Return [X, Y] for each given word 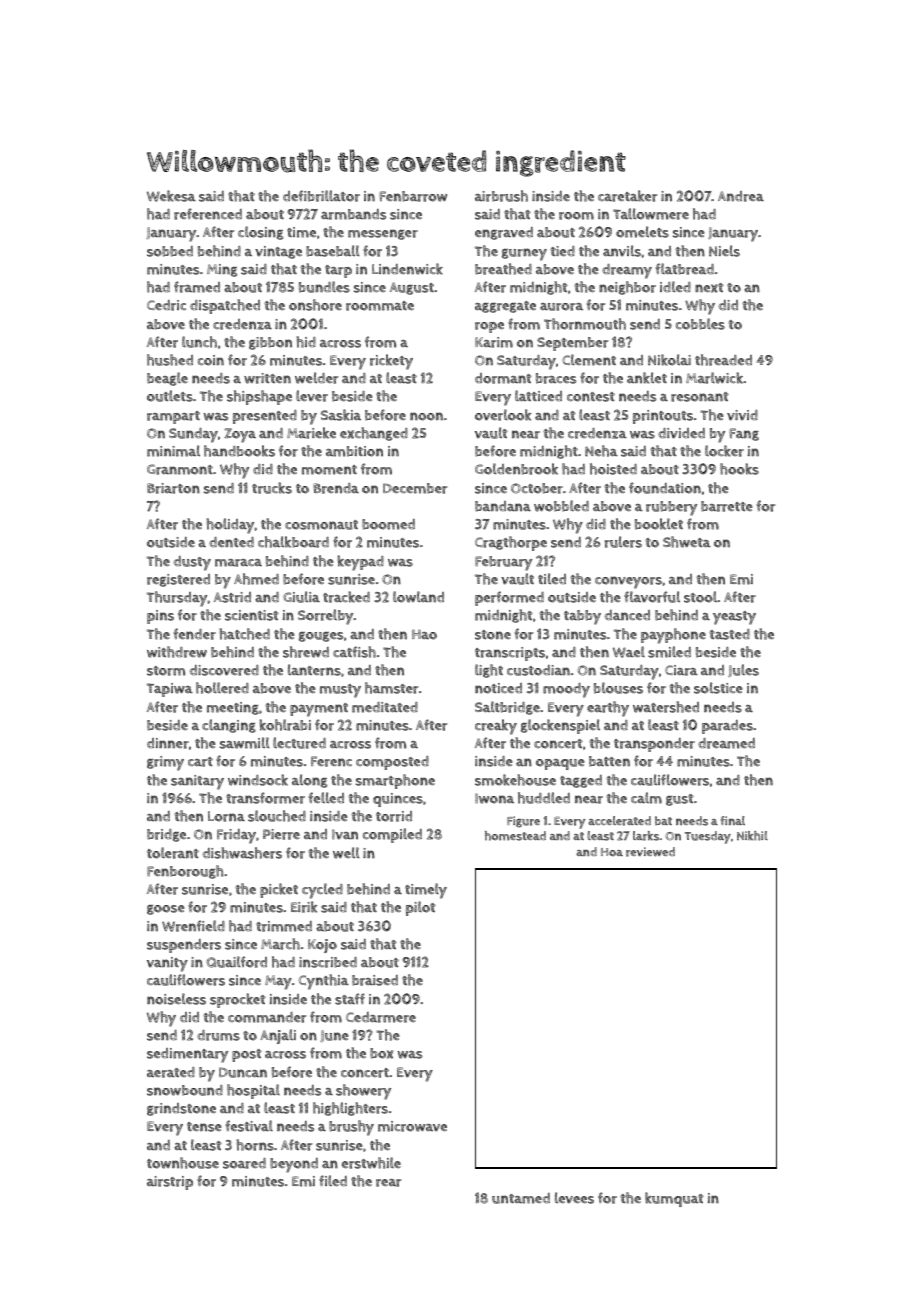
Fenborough [185, 872]
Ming [222, 270]
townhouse [183, 1163]
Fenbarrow [413, 196]
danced [627, 615]
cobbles [700, 324]
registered [178, 580]
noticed [498, 688]
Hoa [612, 852]
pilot [421, 908]
